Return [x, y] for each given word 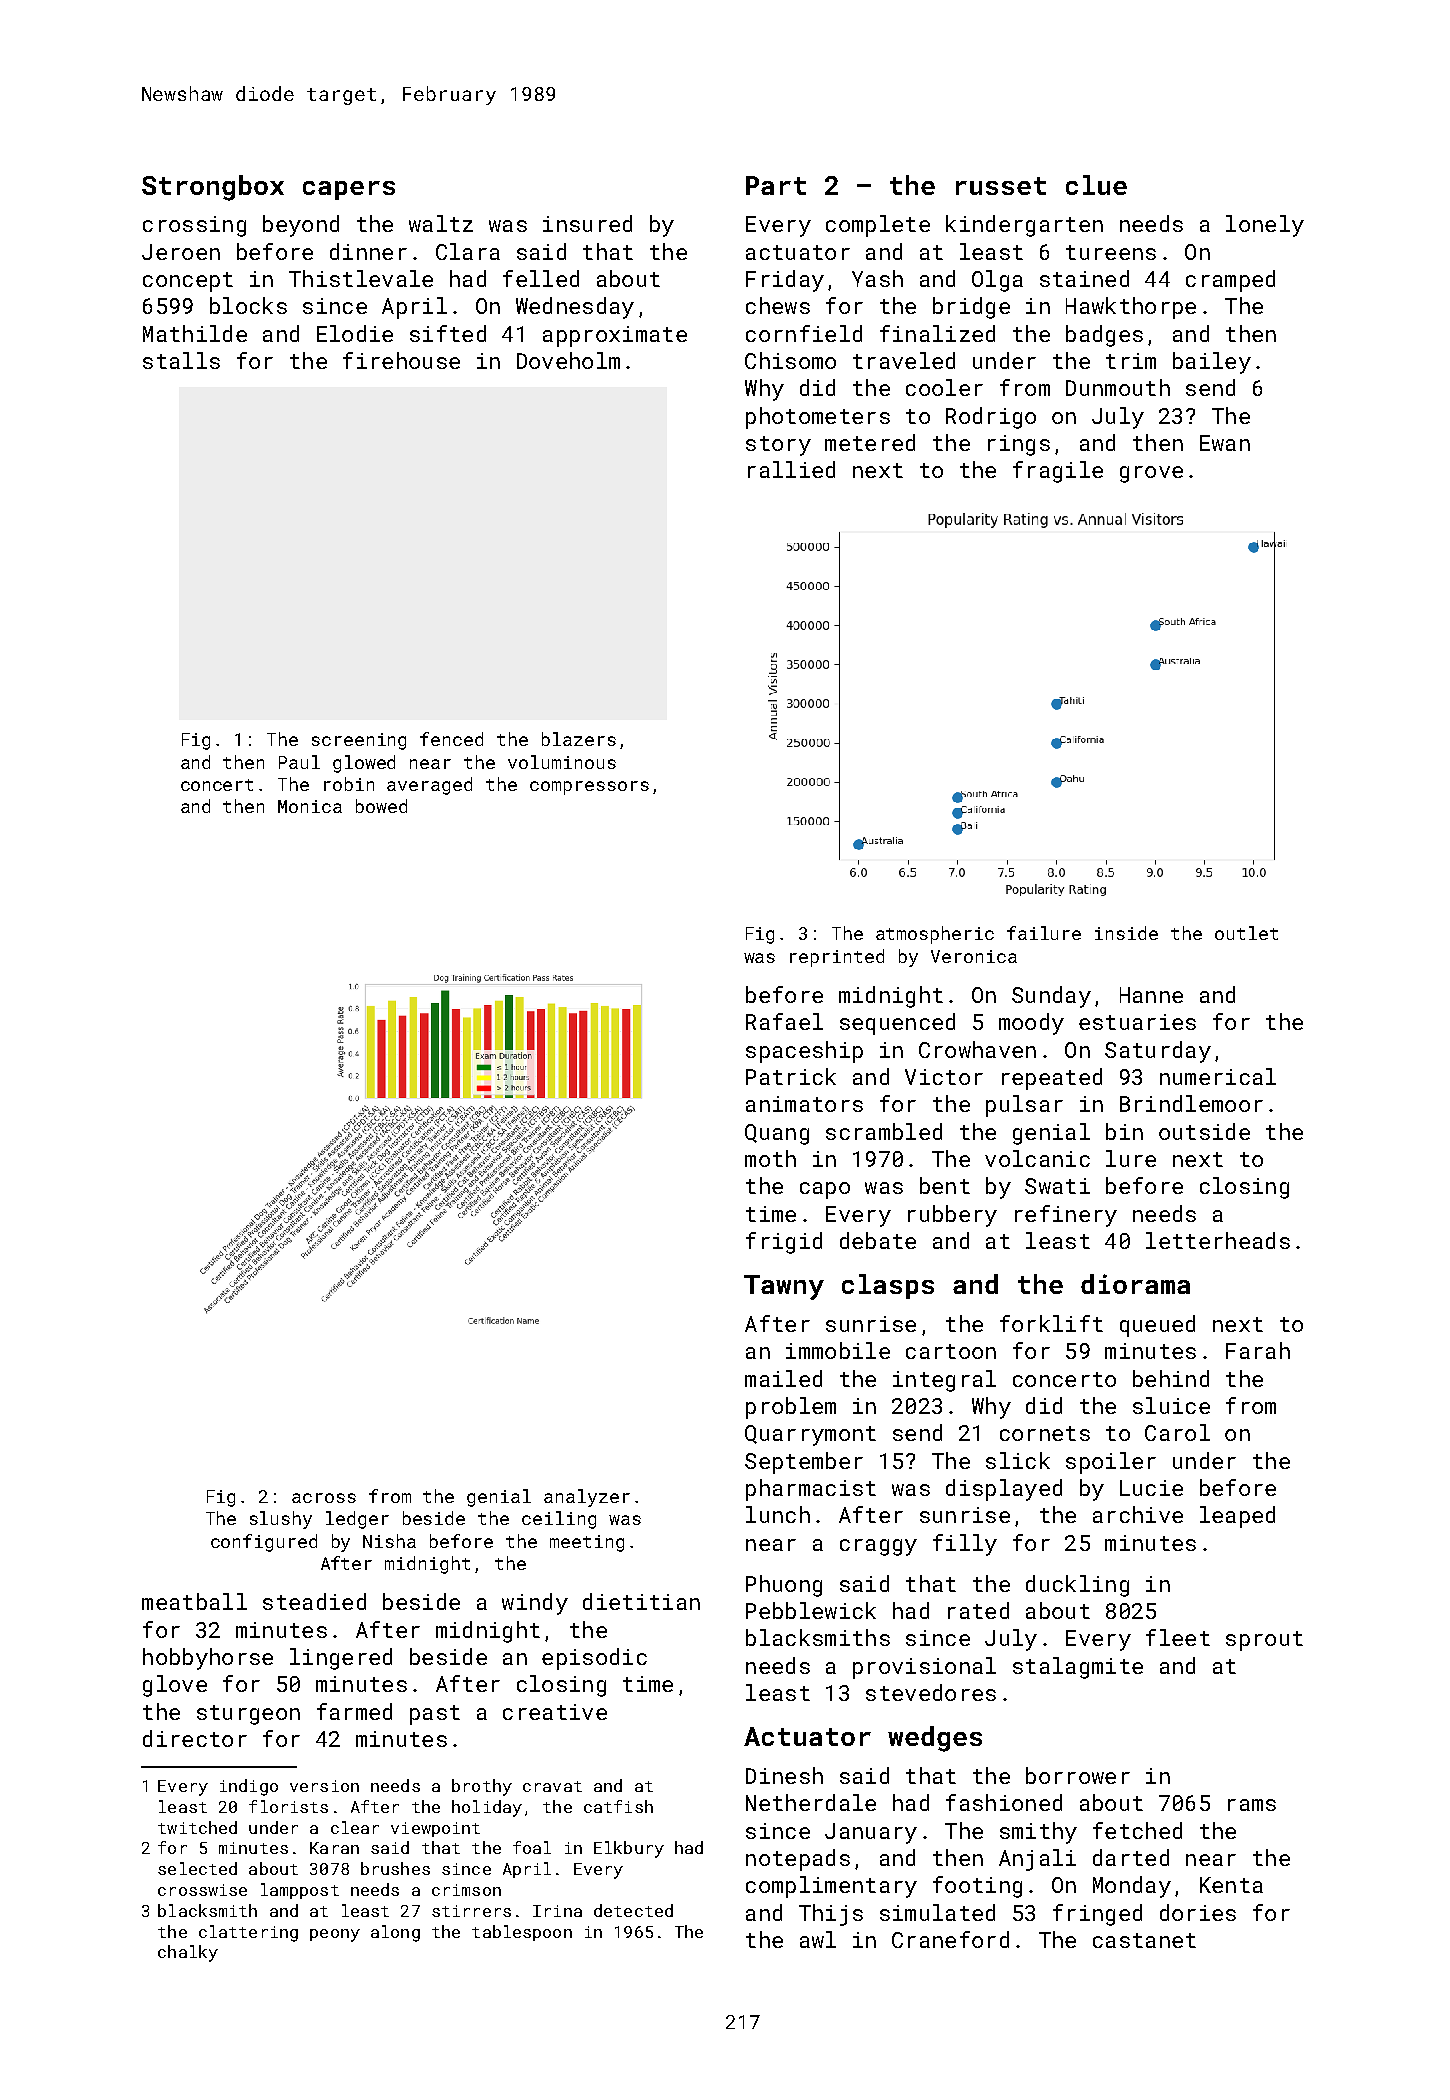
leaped [1237, 1517]
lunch [778, 1514]
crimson [466, 1890]
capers [349, 190]
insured [587, 223]
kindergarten [1024, 226]
